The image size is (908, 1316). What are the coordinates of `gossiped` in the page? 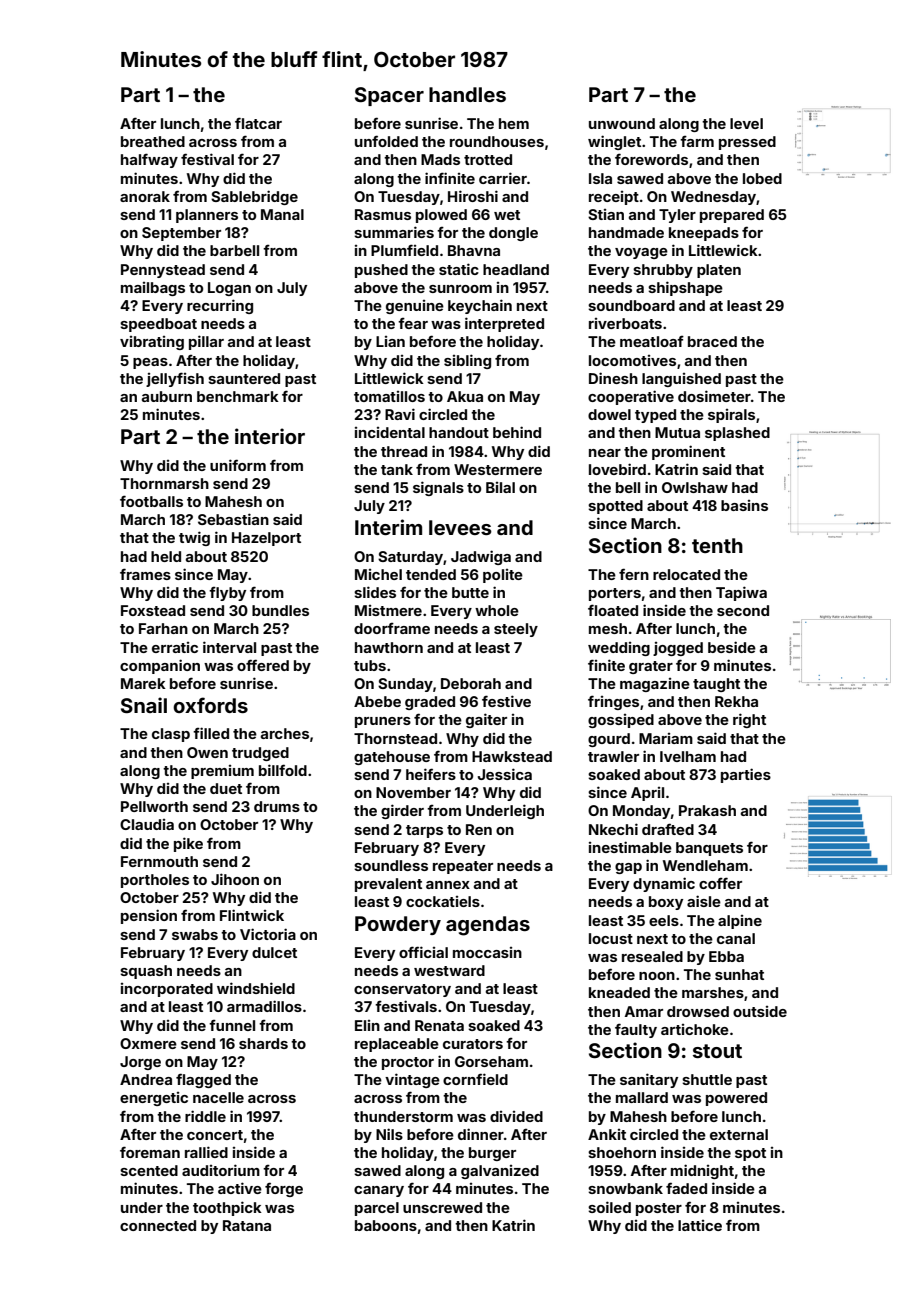 It's located at (621, 721).
